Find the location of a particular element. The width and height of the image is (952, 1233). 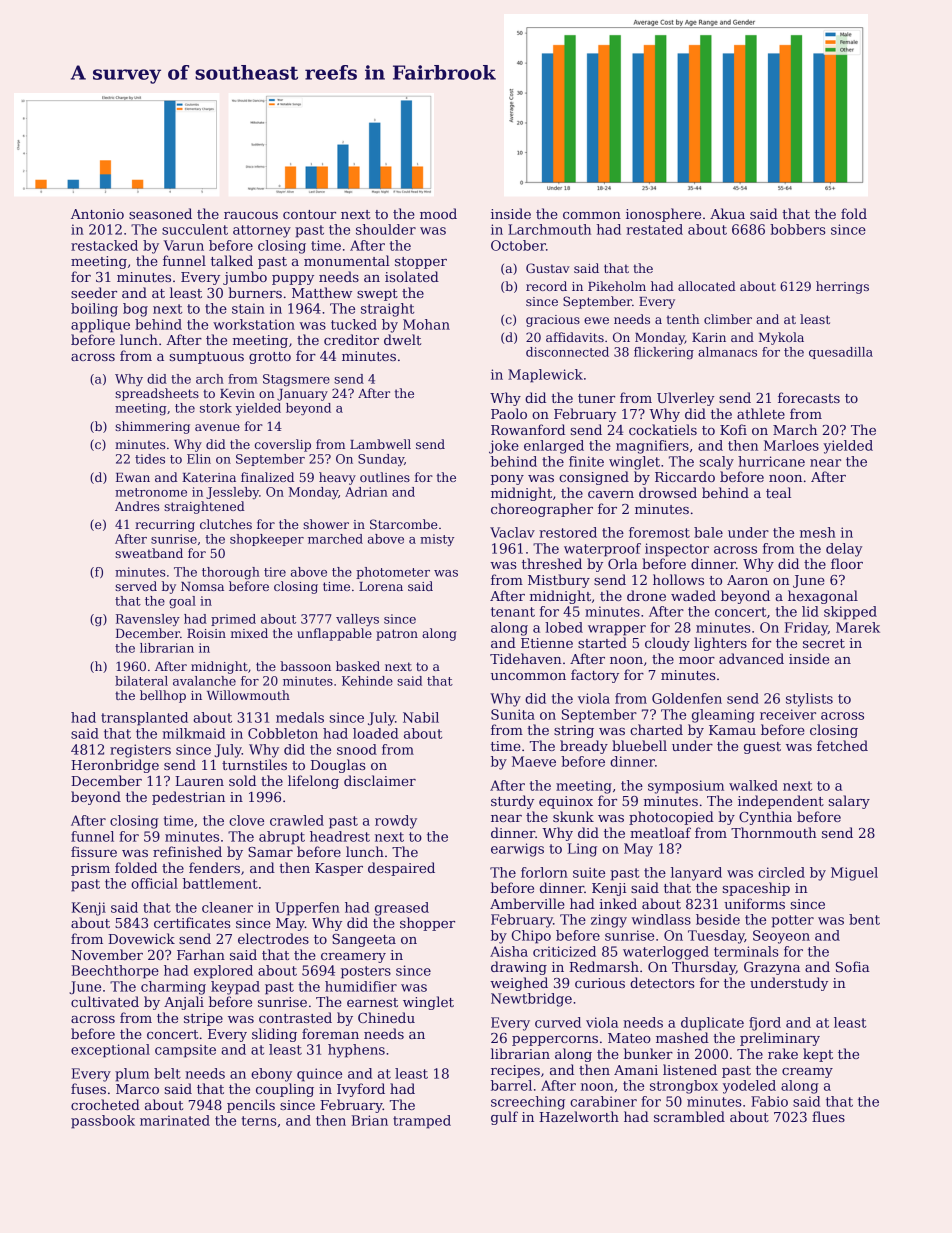

bilateral is located at coordinates (141, 681).
